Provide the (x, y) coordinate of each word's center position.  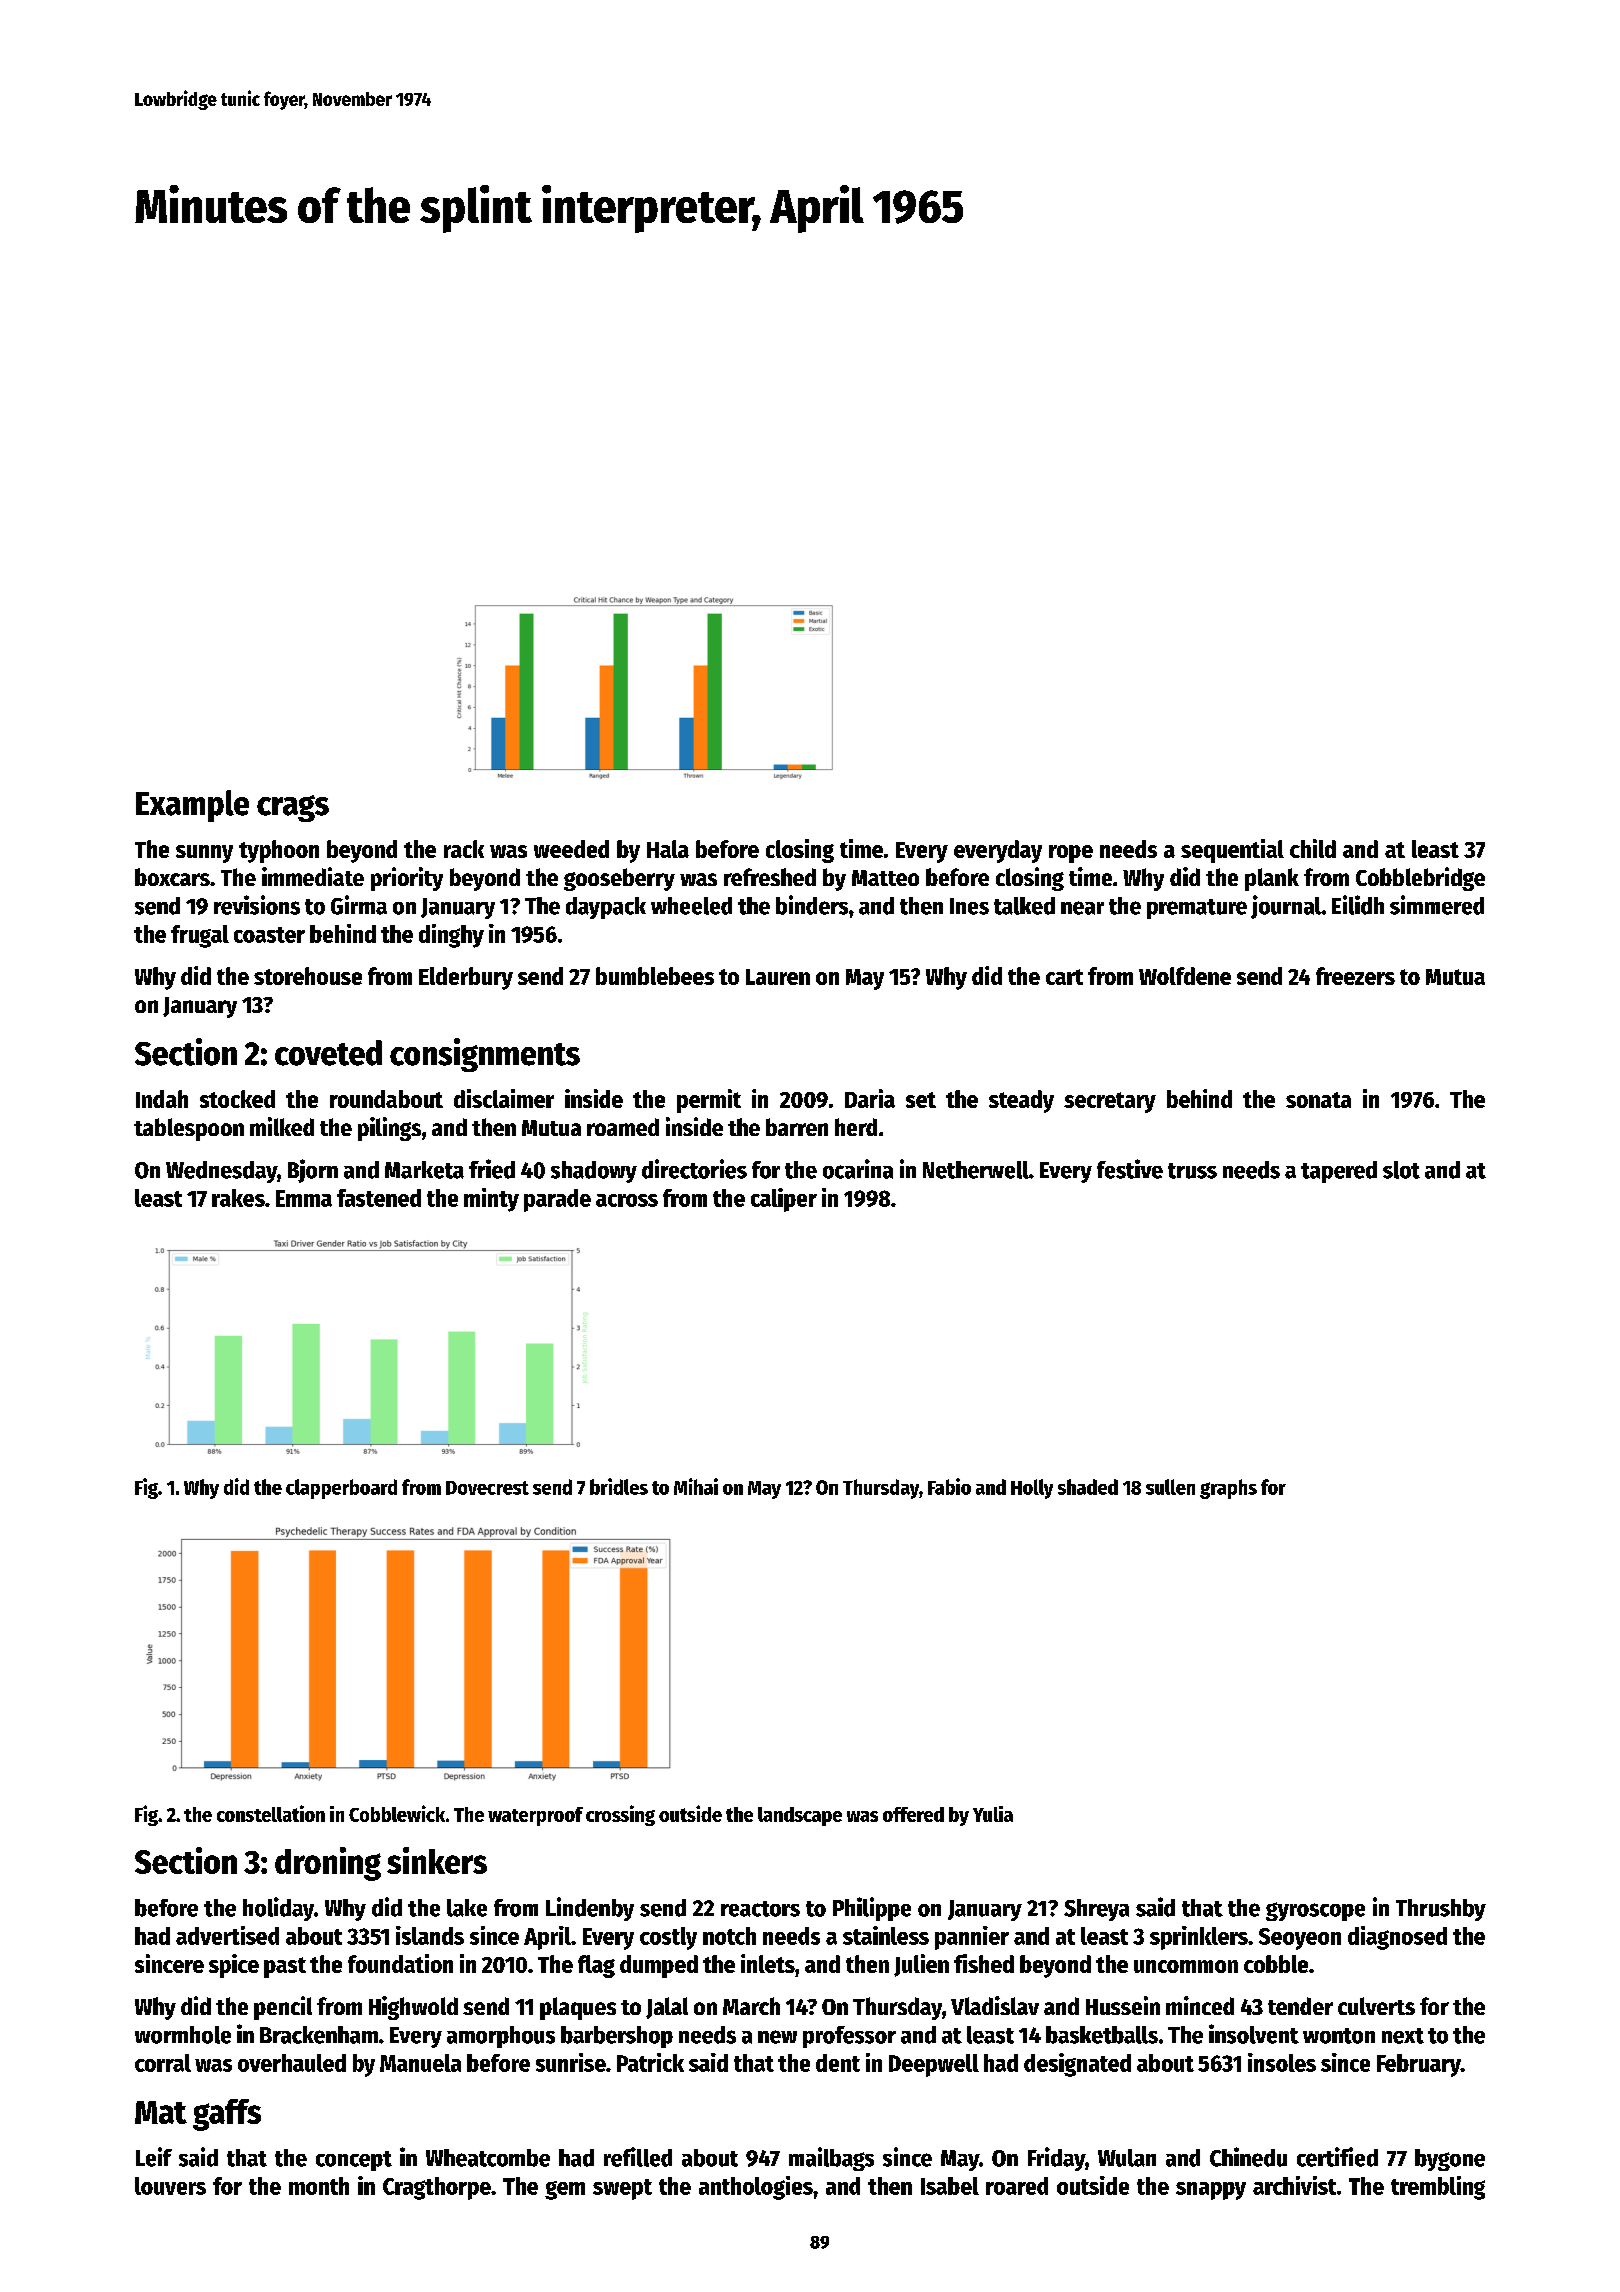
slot (1401, 1170)
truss (1192, 1171)
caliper (784, 1200)
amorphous (501, 2037)
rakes (238, 1198)
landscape (800, 1816)
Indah (162, 1099)
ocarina (858, 1169)
